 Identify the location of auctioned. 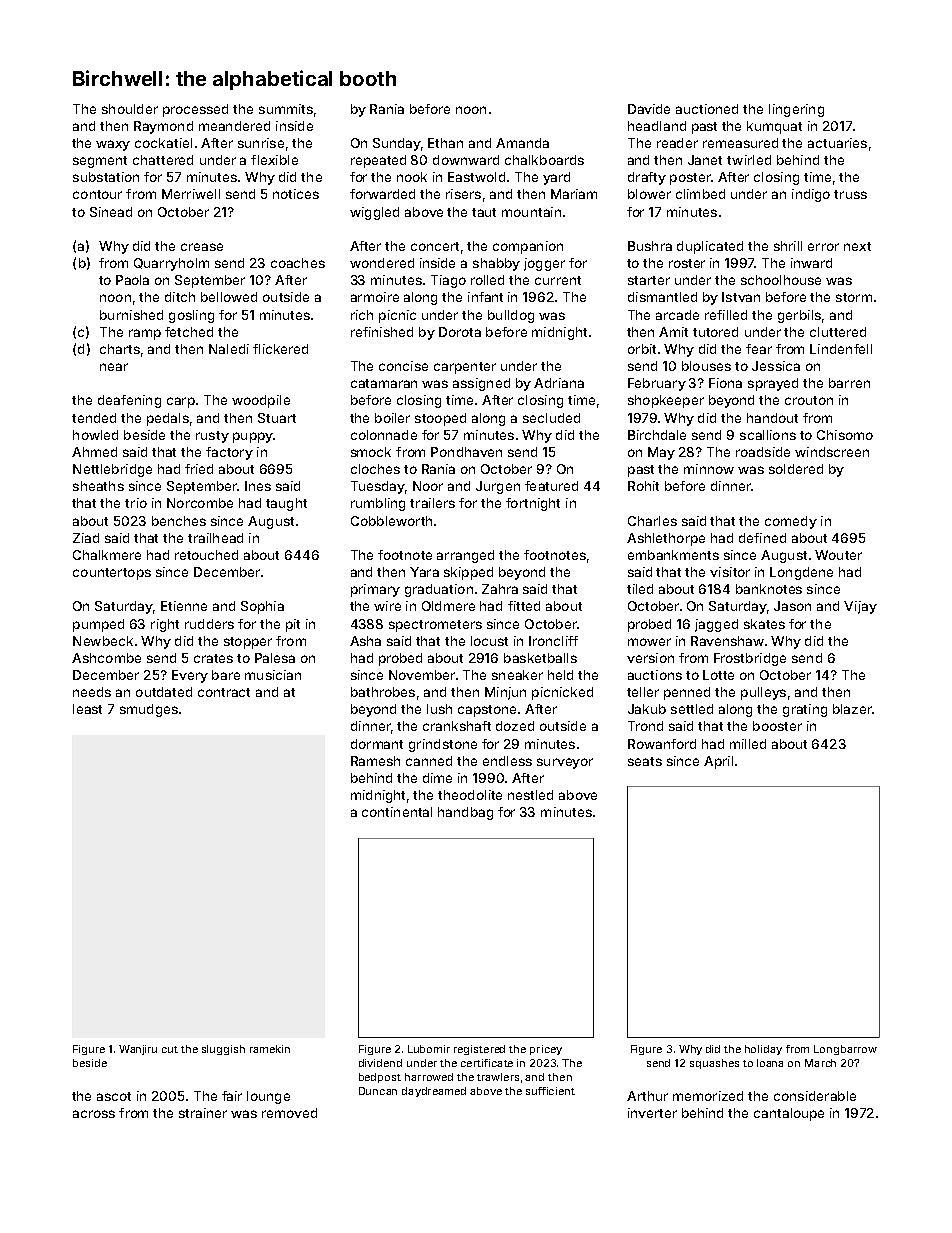
(707, 109).
